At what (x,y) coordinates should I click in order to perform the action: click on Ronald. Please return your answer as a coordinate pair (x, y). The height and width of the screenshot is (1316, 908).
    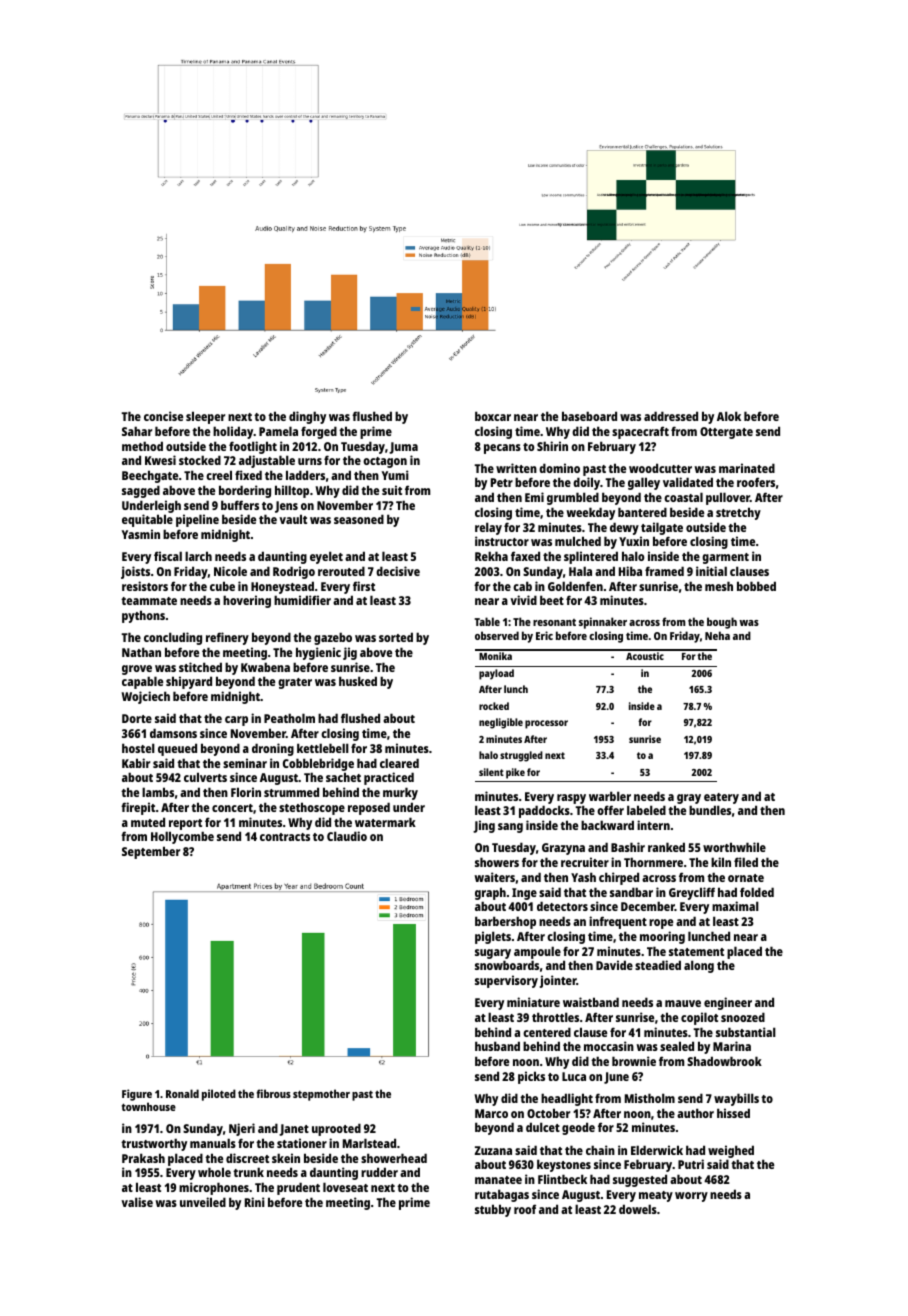
    Looking at the image, I should click on (182, 1093).
